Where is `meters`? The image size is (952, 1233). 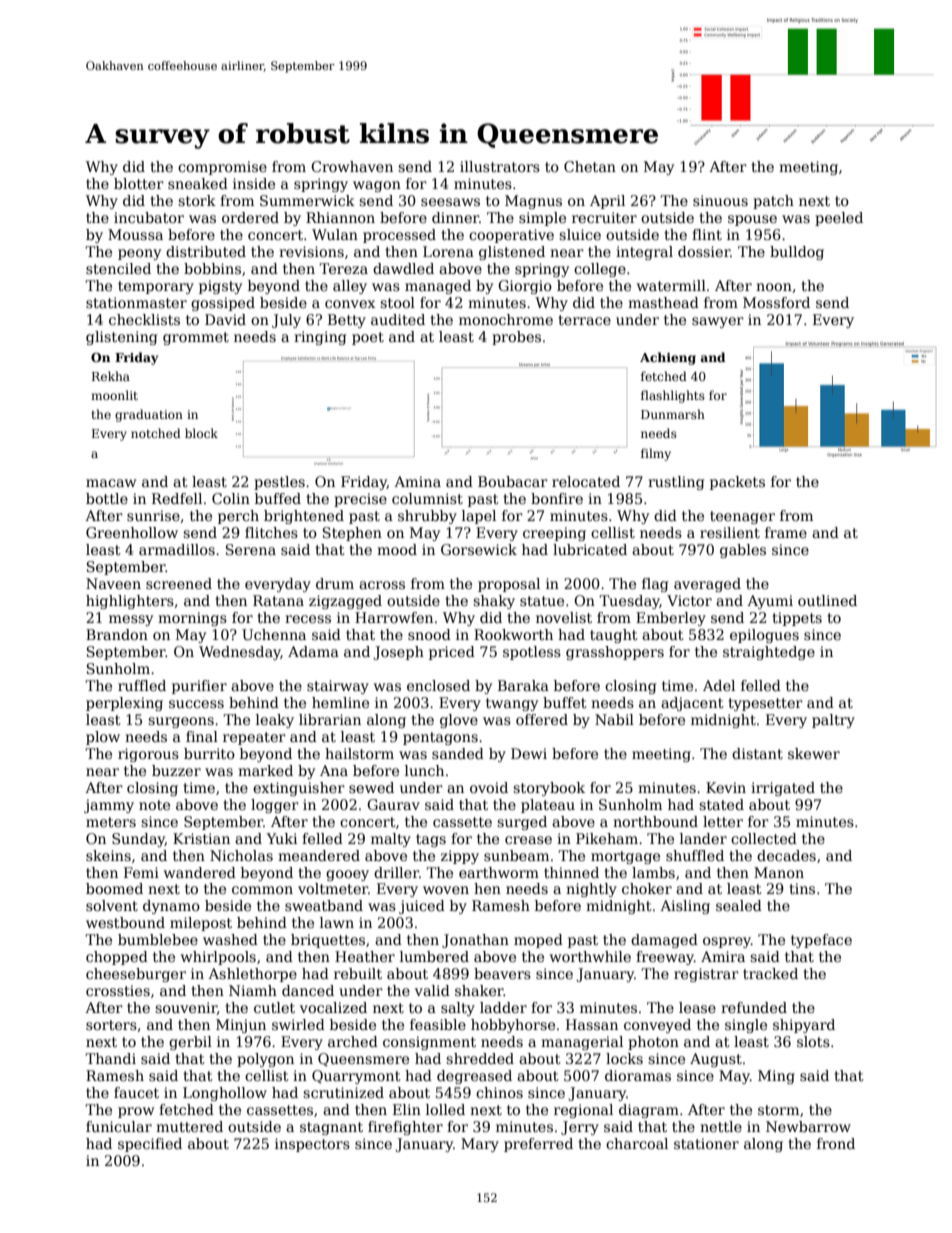 meters is located at coordinates (111, 822).
